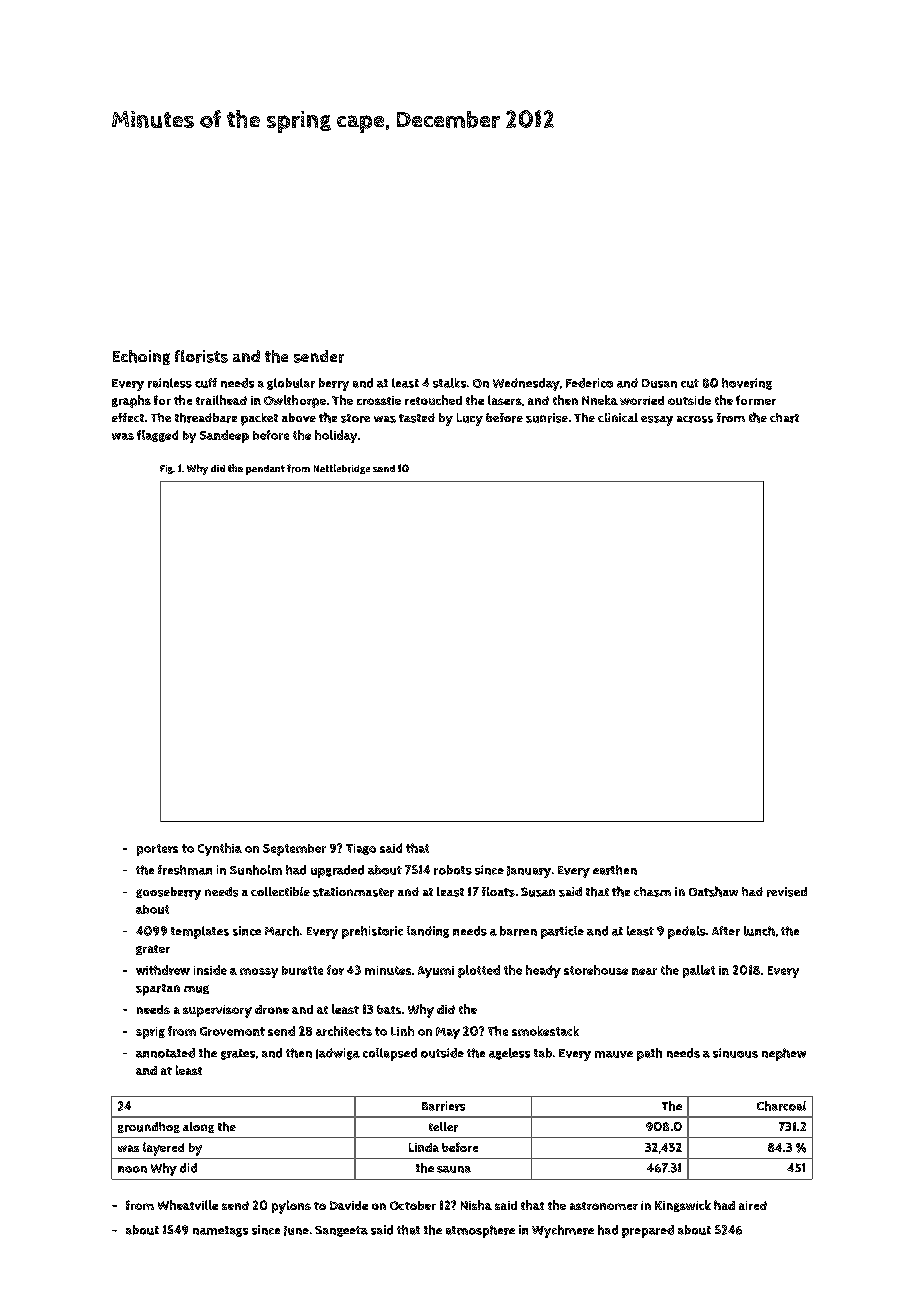  What do you see at coordinates (353, 892) in the screenshot?
I see `stationmaster` at bounding box center [353, 892].
